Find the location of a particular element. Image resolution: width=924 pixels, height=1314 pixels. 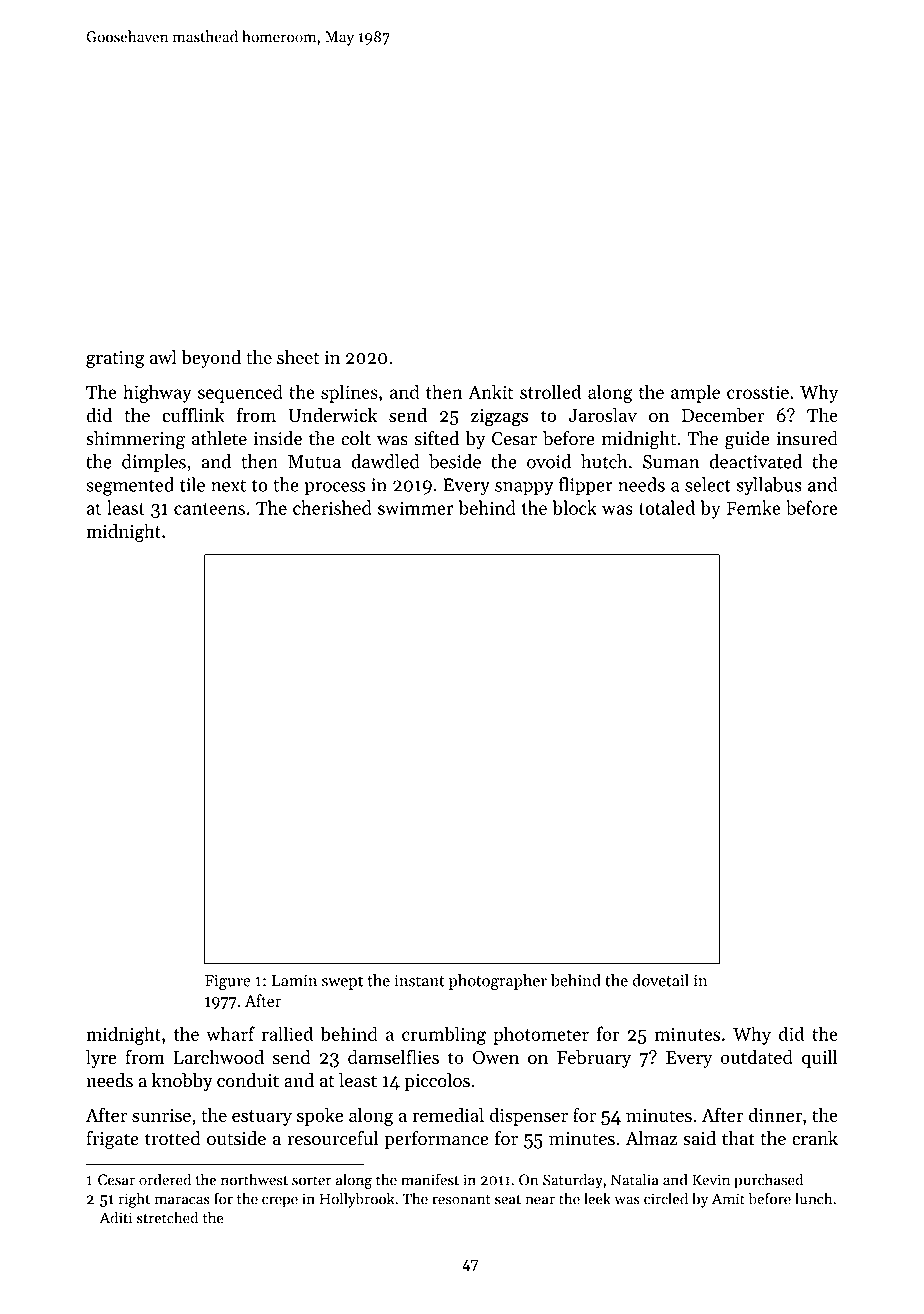

grating is located at coordinates (115, 360).
